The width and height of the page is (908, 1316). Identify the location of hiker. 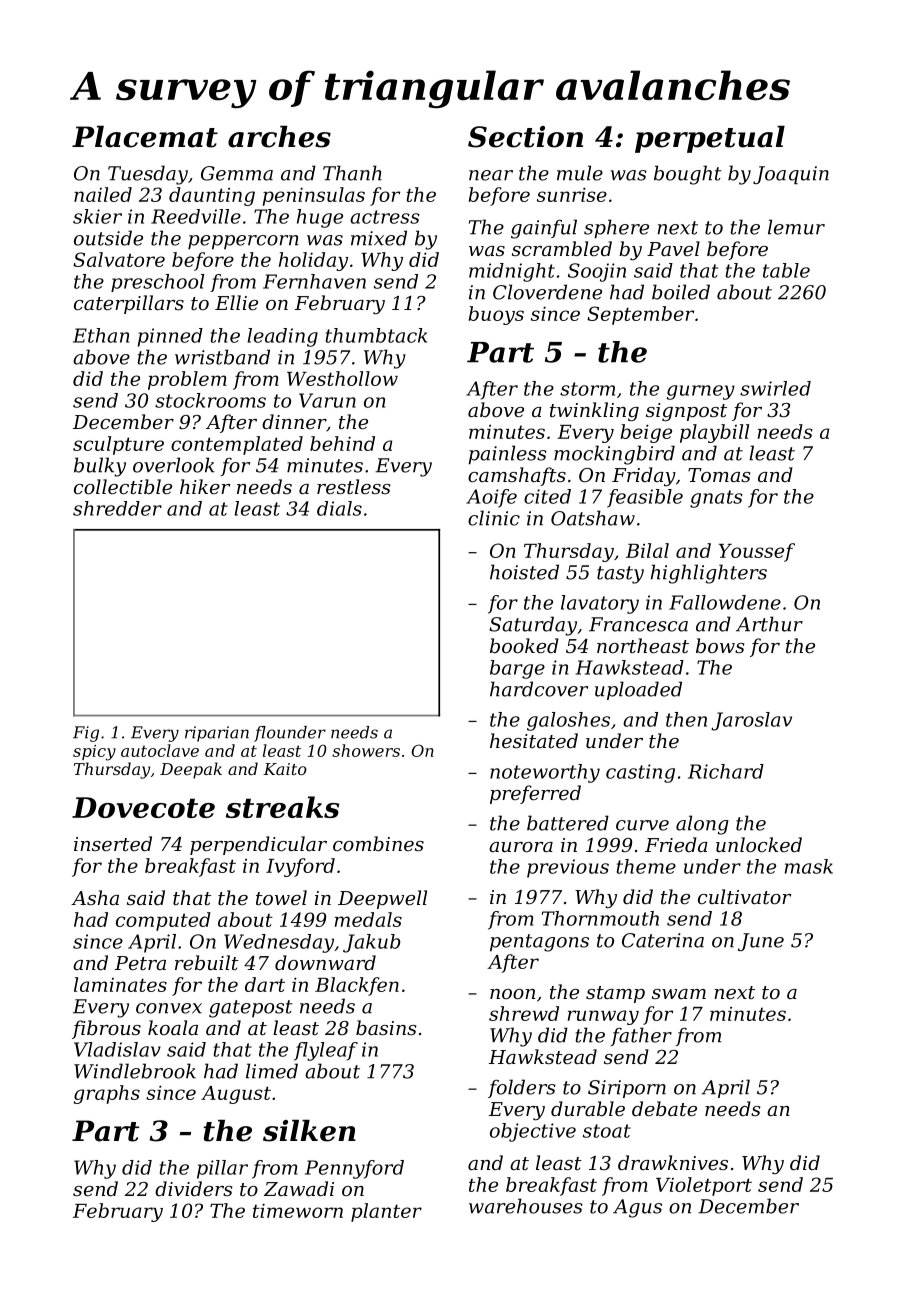
(205, 486).
